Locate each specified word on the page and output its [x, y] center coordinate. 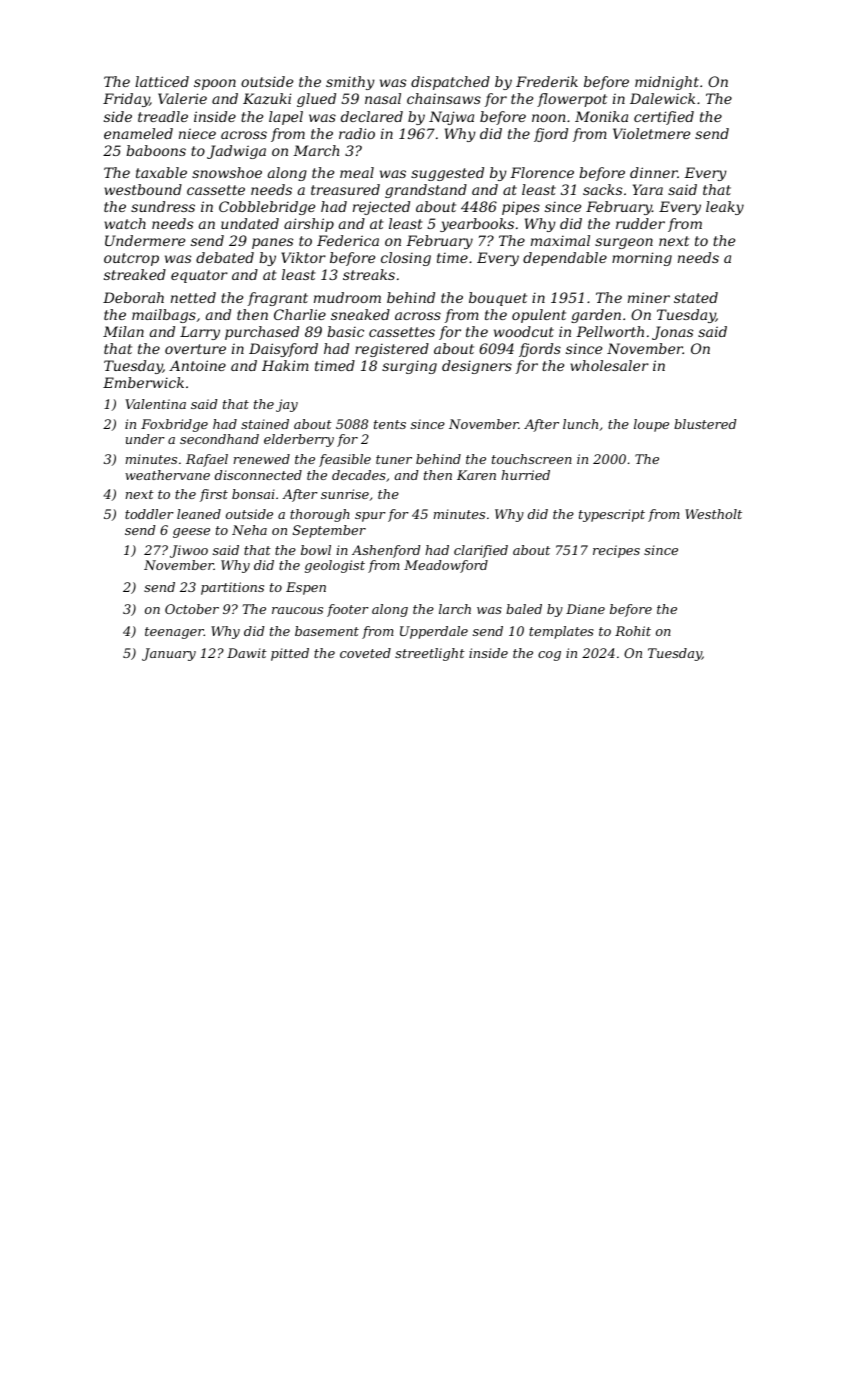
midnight [667, 83]
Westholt [713, 514]
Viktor [303, 257]
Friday [126, 100]
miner [649, 297]
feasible [345, 460]
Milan [123, 331]
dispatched [450, 83]
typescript [612, 515]
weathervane [167, 475]
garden [596, 316]
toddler [149, 514]
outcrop [131, 259]
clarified [481, 551]
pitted [290, 654]
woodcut [524, 331]
